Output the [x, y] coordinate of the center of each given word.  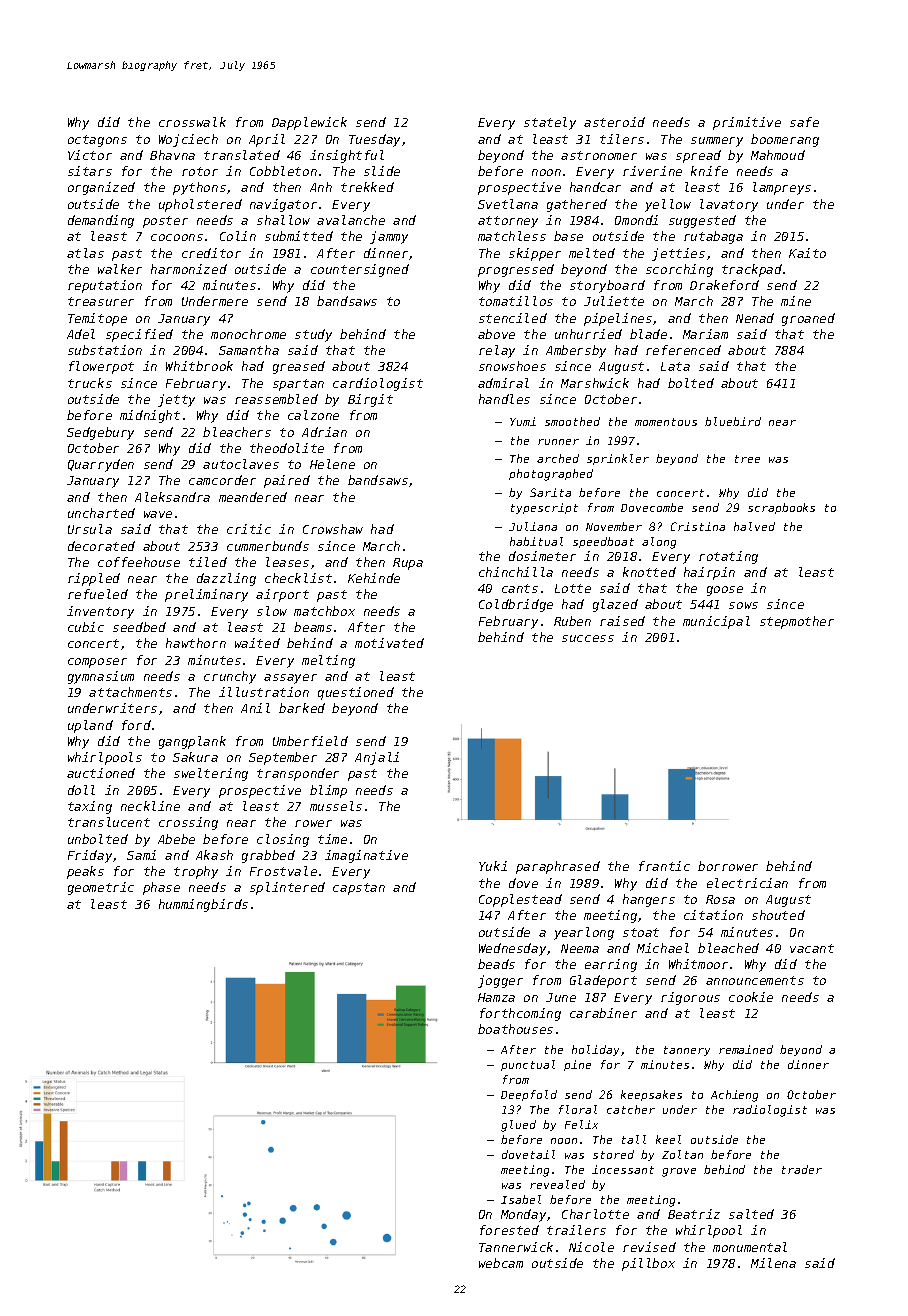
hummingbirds [203, 905]
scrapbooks [781, 508]
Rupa [408, 564]
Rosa [720, 899]
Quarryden [101, 465]
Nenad [755, 318]
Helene [332, 464]
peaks [85, 872]
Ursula [90, 529]
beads [496, 964]
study [313, 335]
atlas [85, 253]
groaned [808, 319]
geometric [101, 888]
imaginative [366, 856]
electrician [747, 883]
